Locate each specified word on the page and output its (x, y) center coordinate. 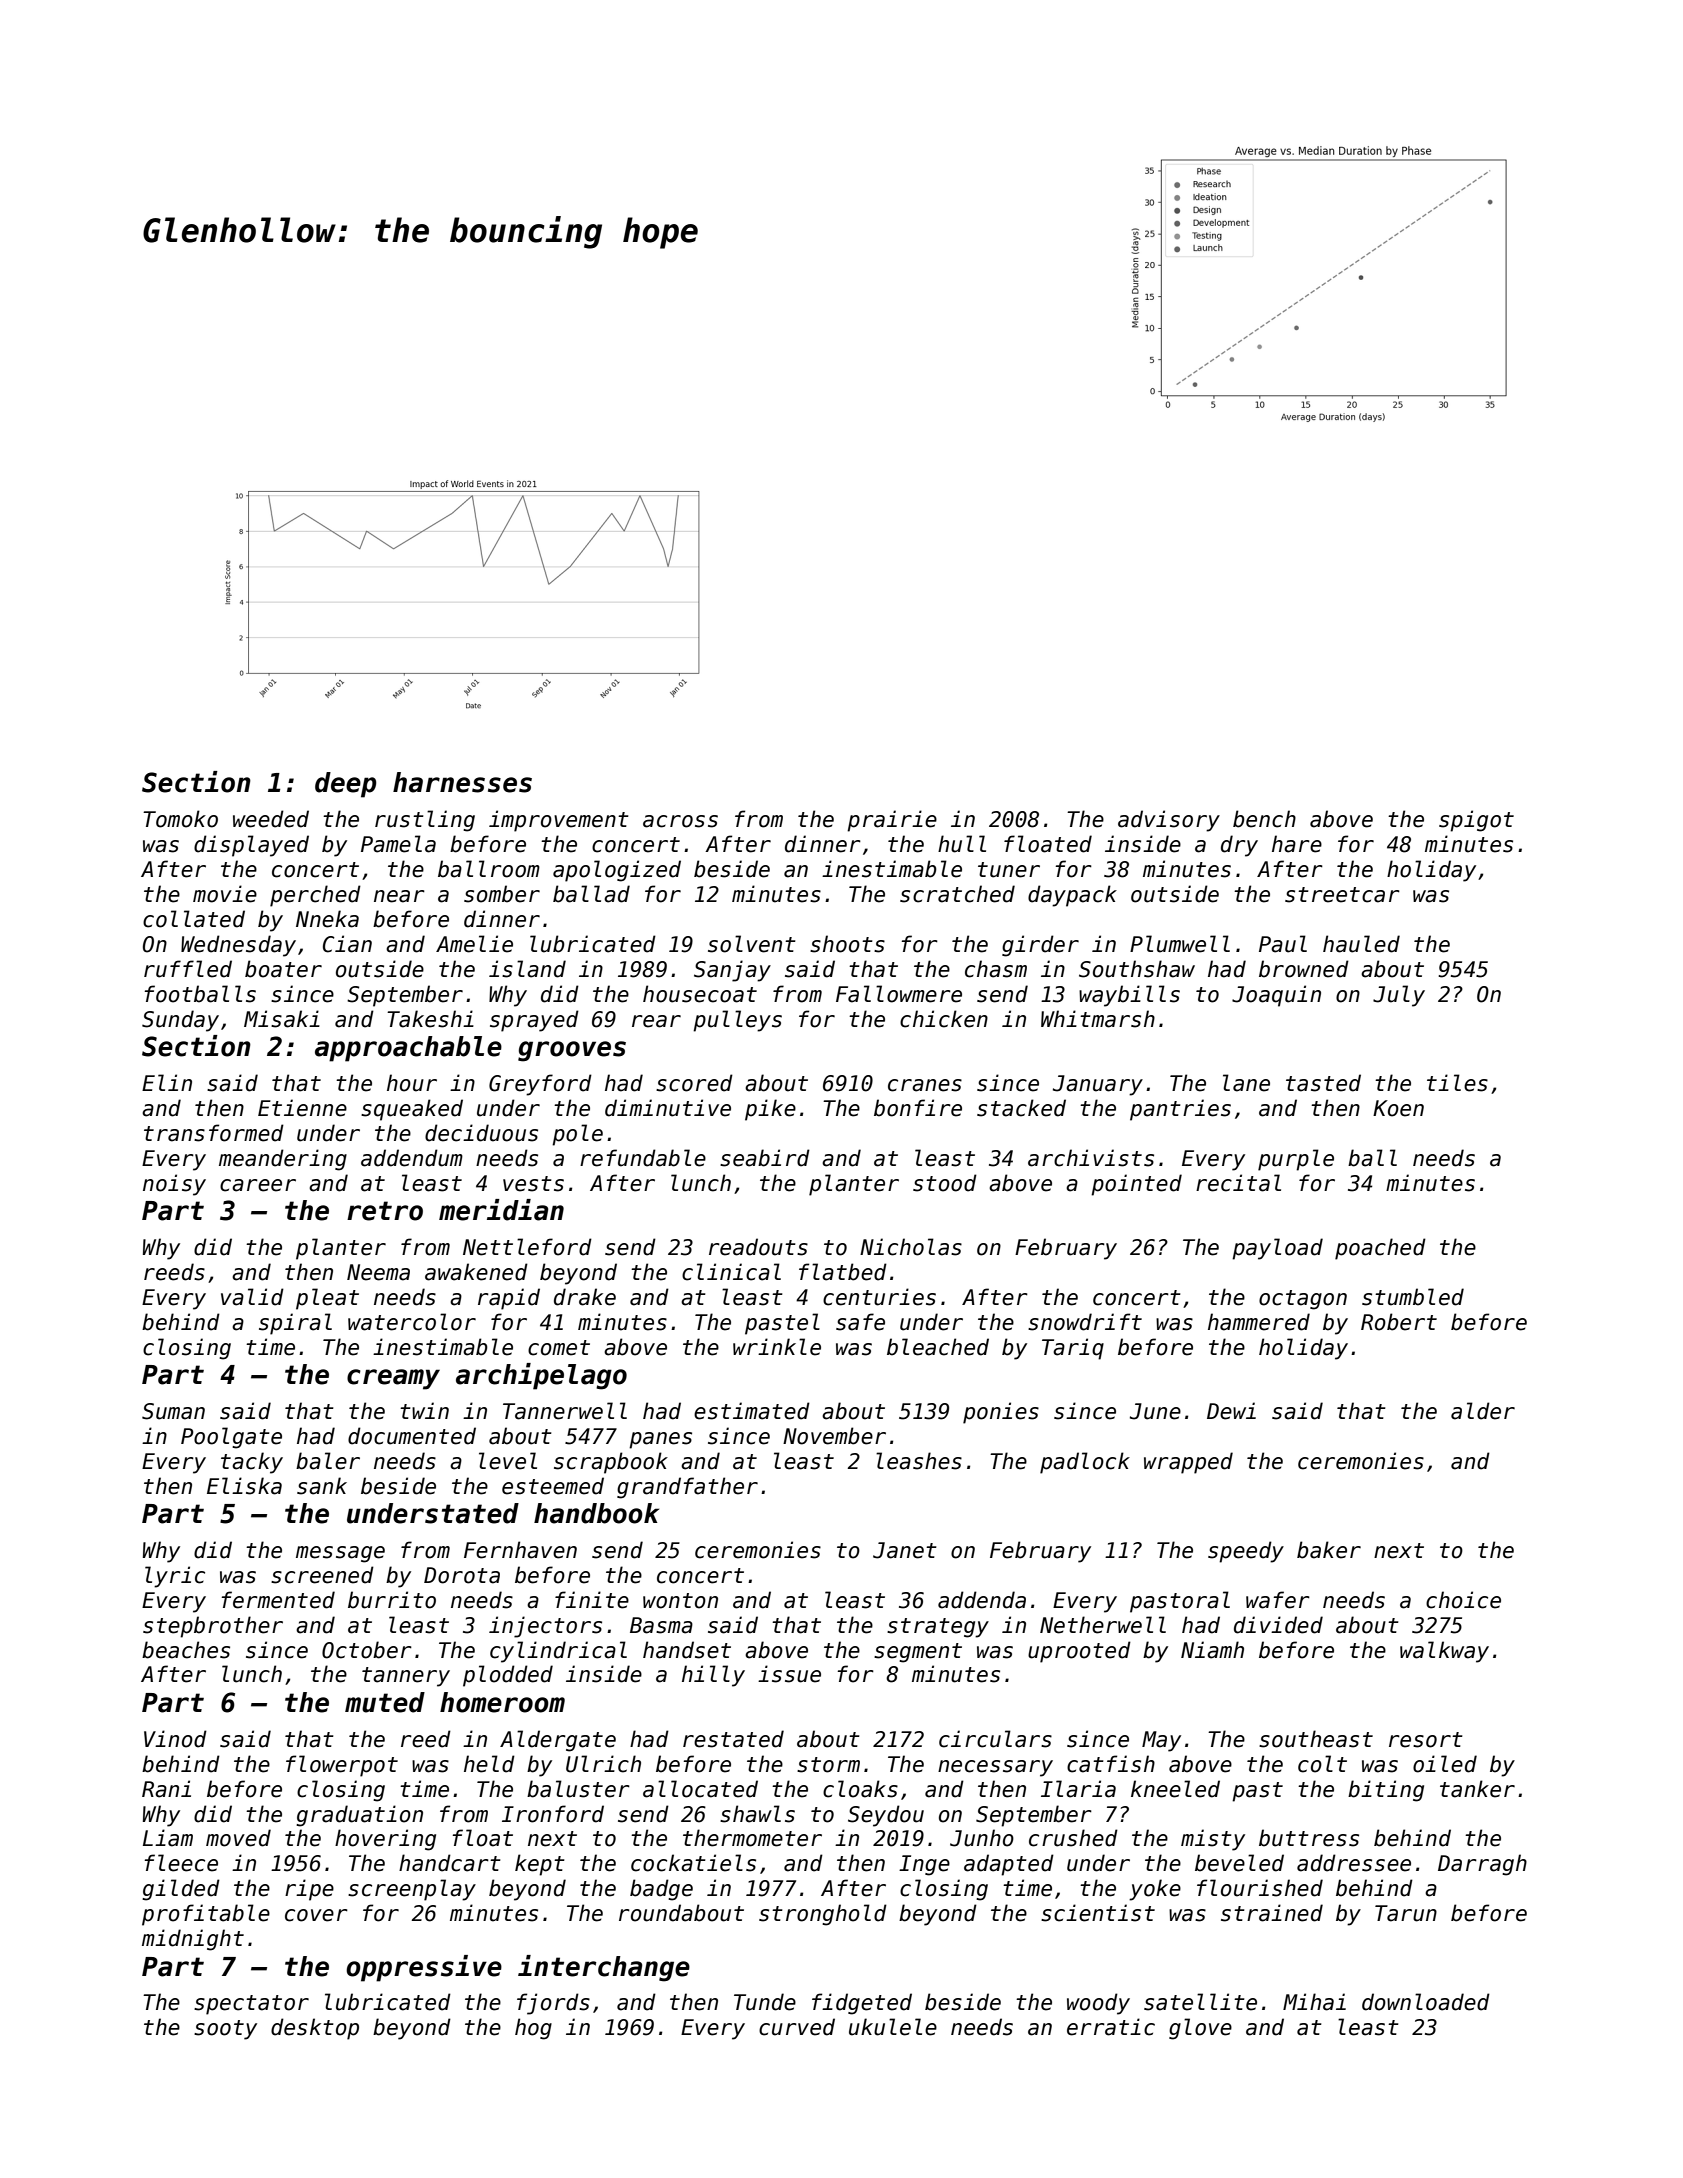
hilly (713, 1676)
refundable (643, 1158)
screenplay (412, 1890)
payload (1277, 1249)
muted (385, 1702)
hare (1297, 844)
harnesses (462, 782)
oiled (1445, 1764)
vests (533, 1184)
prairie (892, 821)
